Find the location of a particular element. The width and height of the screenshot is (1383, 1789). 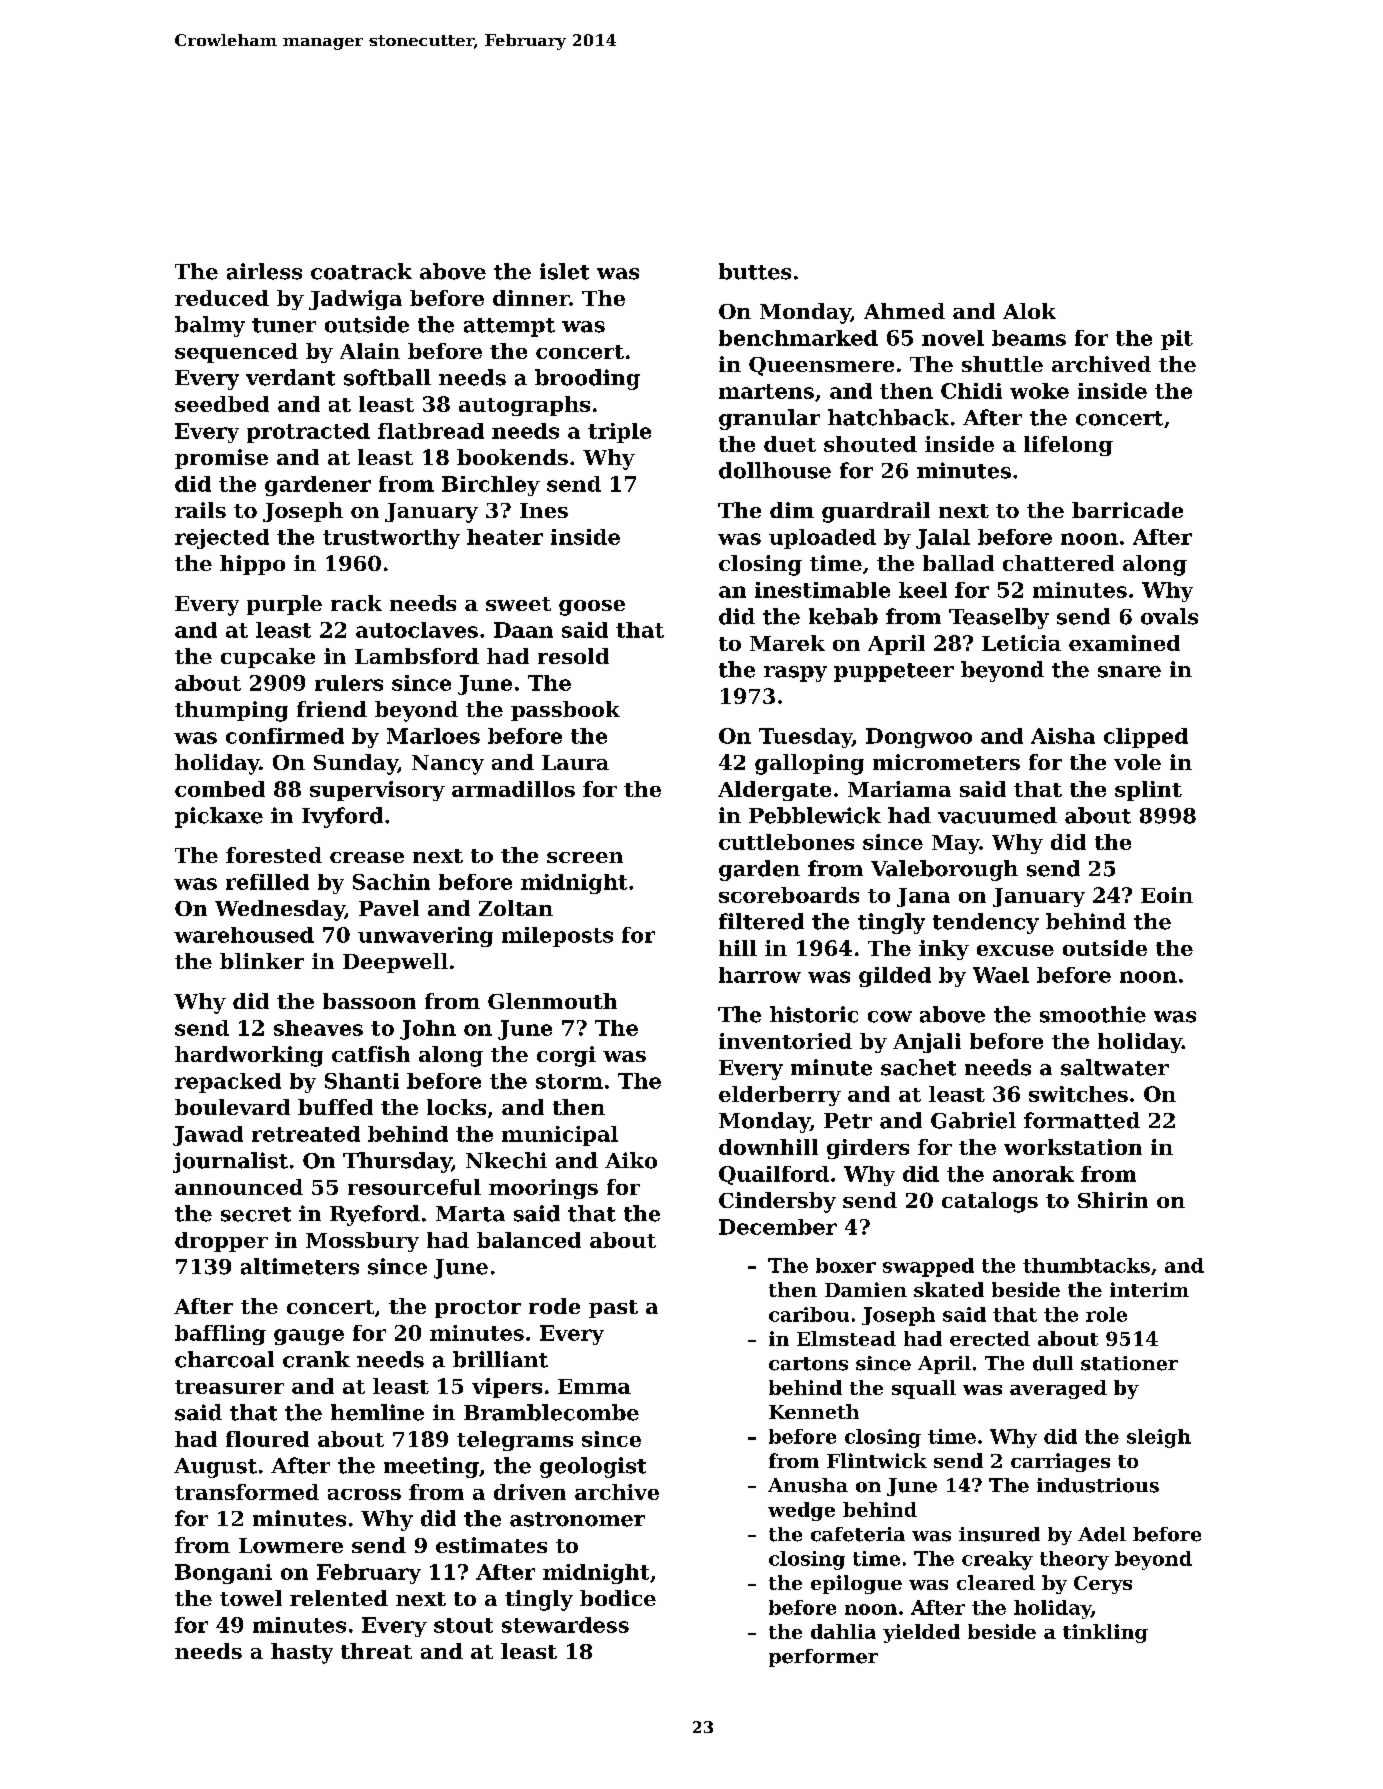

thumbtacks is located at coordinates (1086, 1265).
